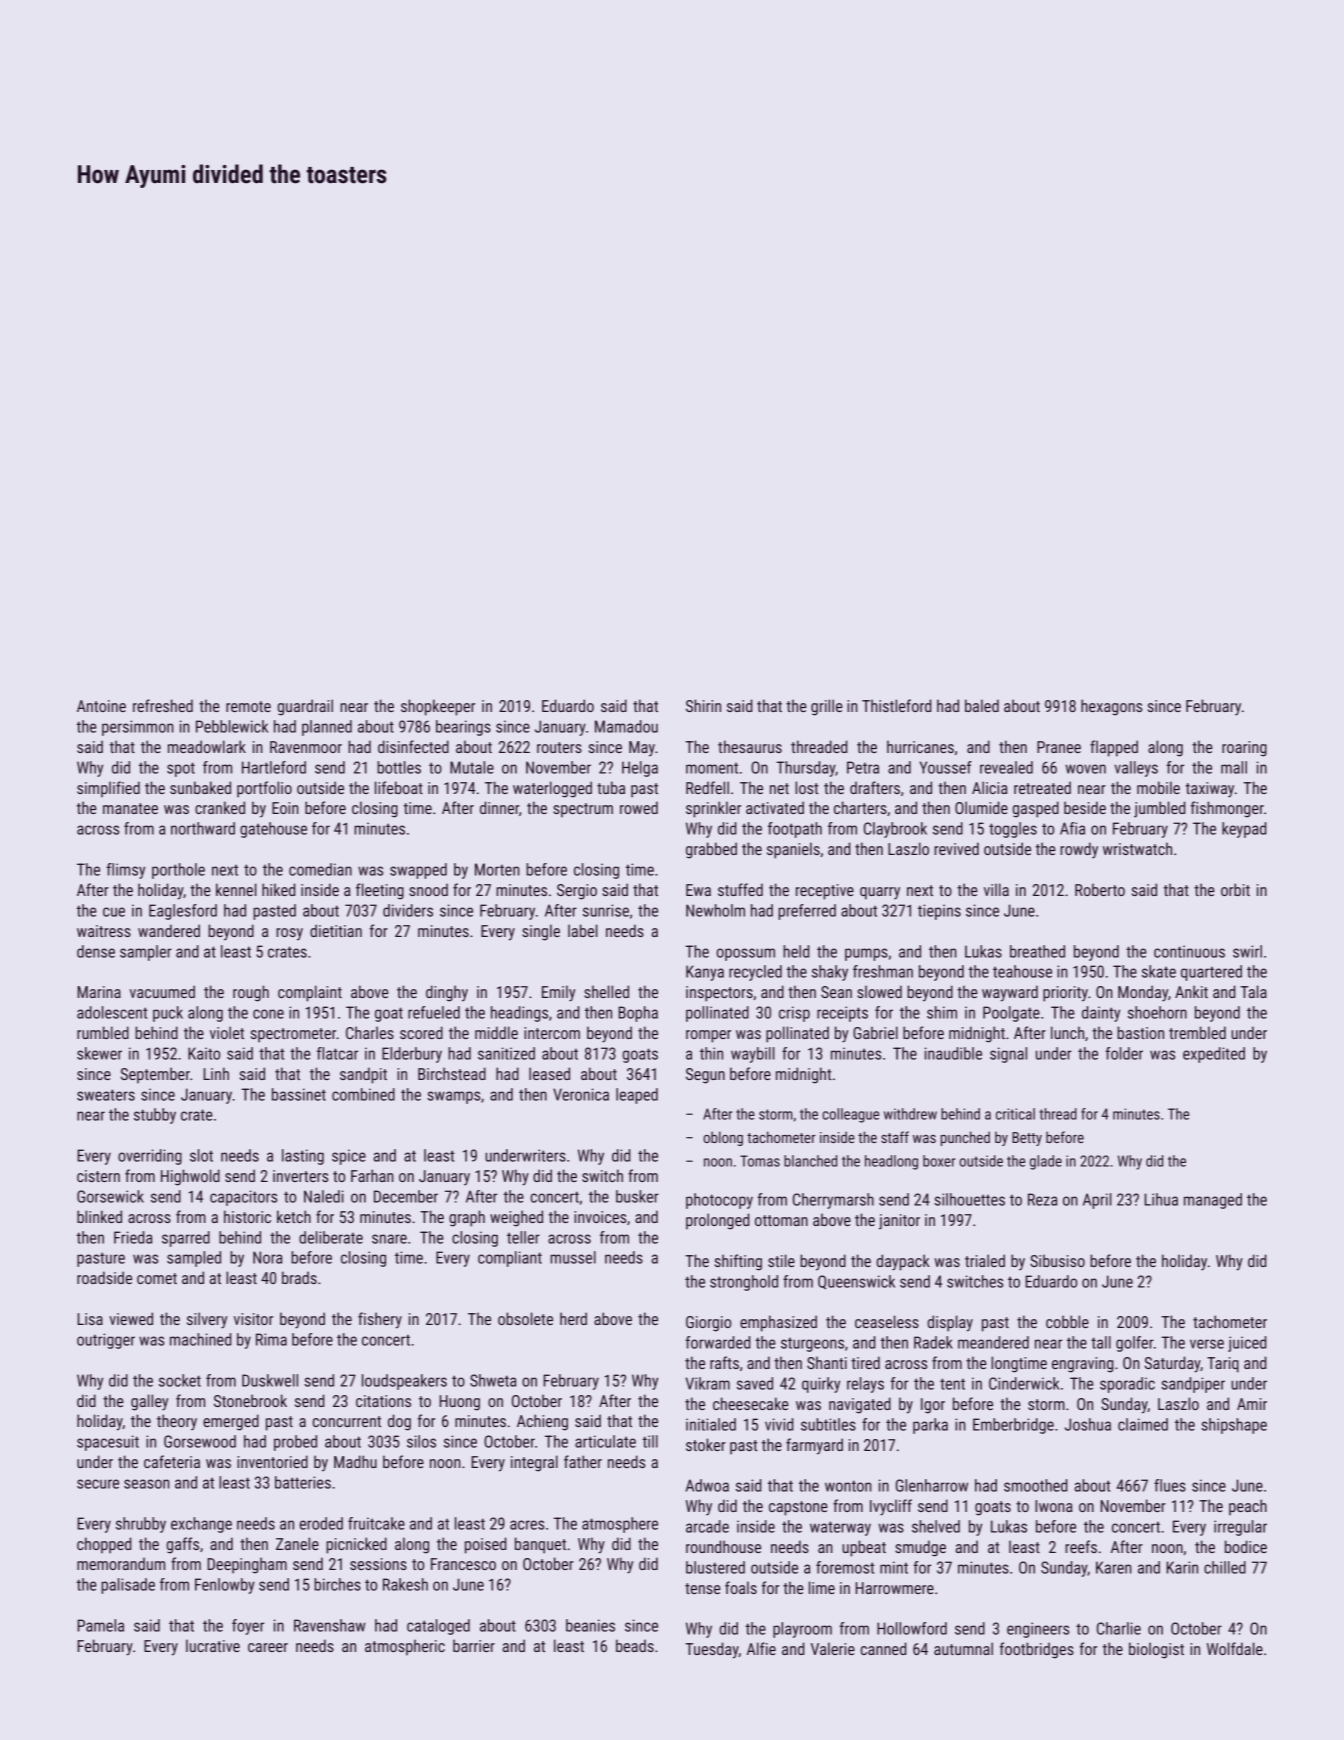  What do you see at coordinates (946, 767) in the screenshot?
I see `Youssef` at bounding box center [946, 767].
